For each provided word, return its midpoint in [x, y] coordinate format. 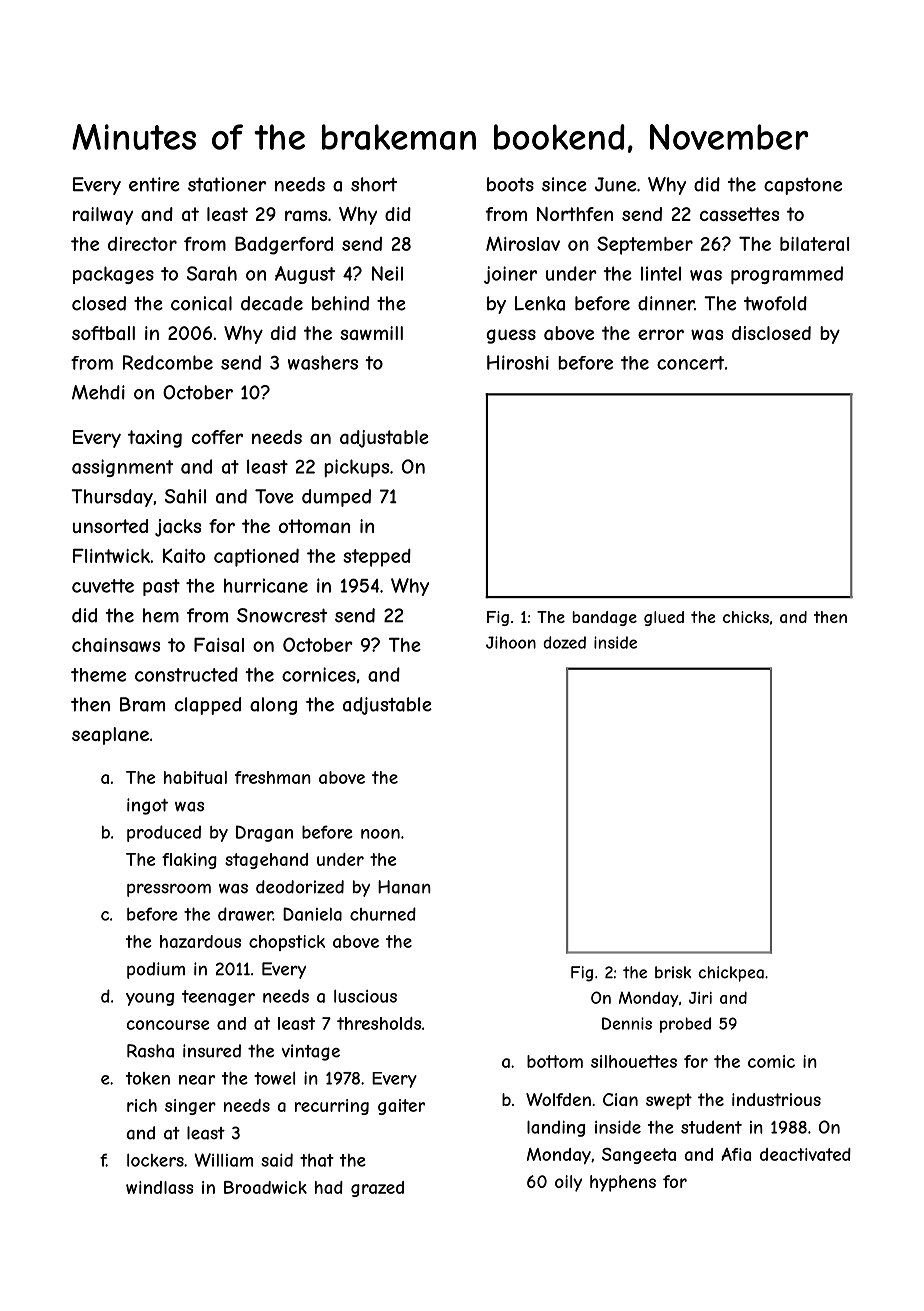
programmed [787, 275]
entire [154, 184]
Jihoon [511, 642]
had [329, 1187]
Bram [142, 704]
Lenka [540, 303]
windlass [160, 1187]
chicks [746, 617]
